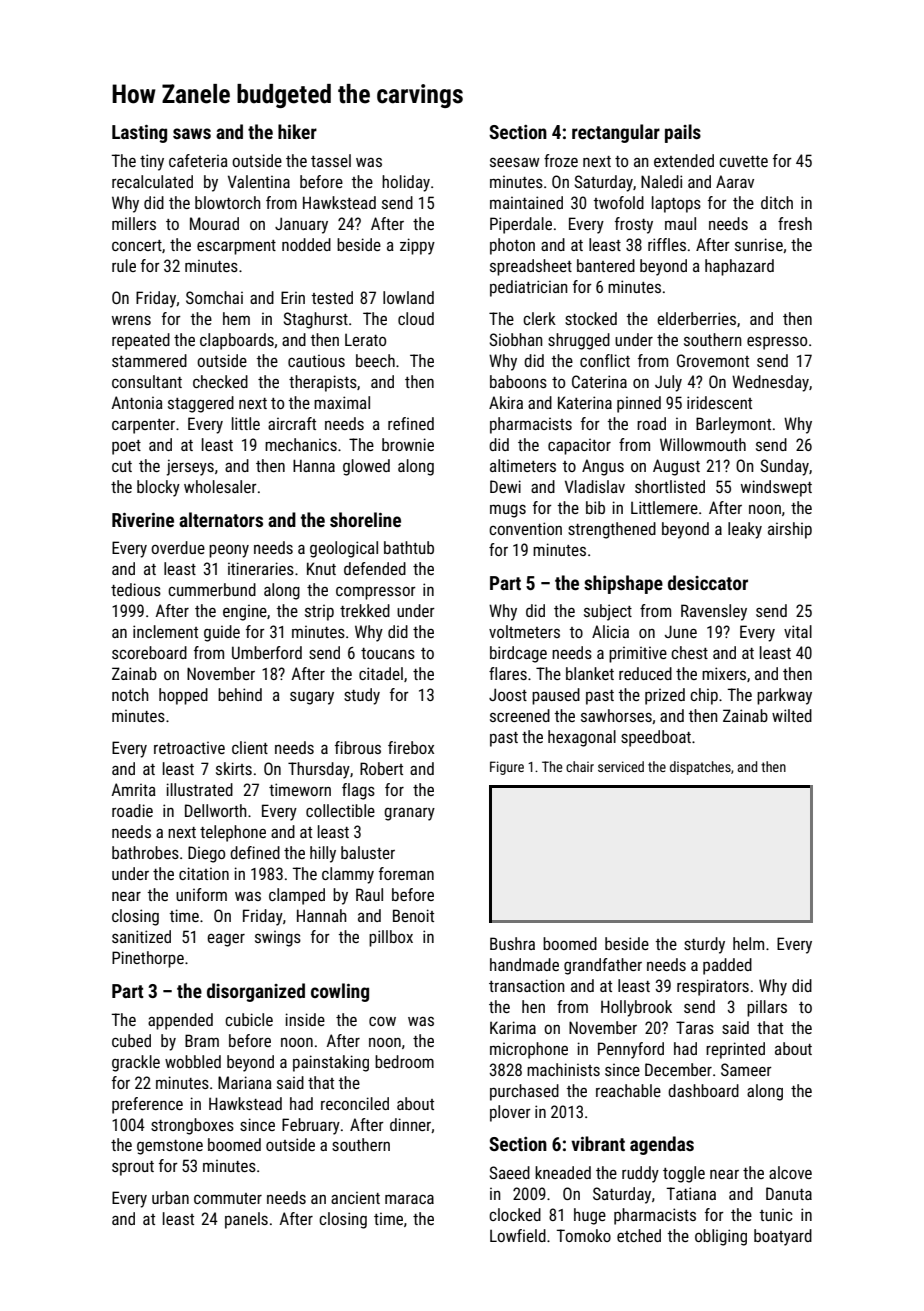 This screenshot has height=1311, width=924. Describe the element at coordinates (683, 133) in the screenshot. I see `pails` at that location.
